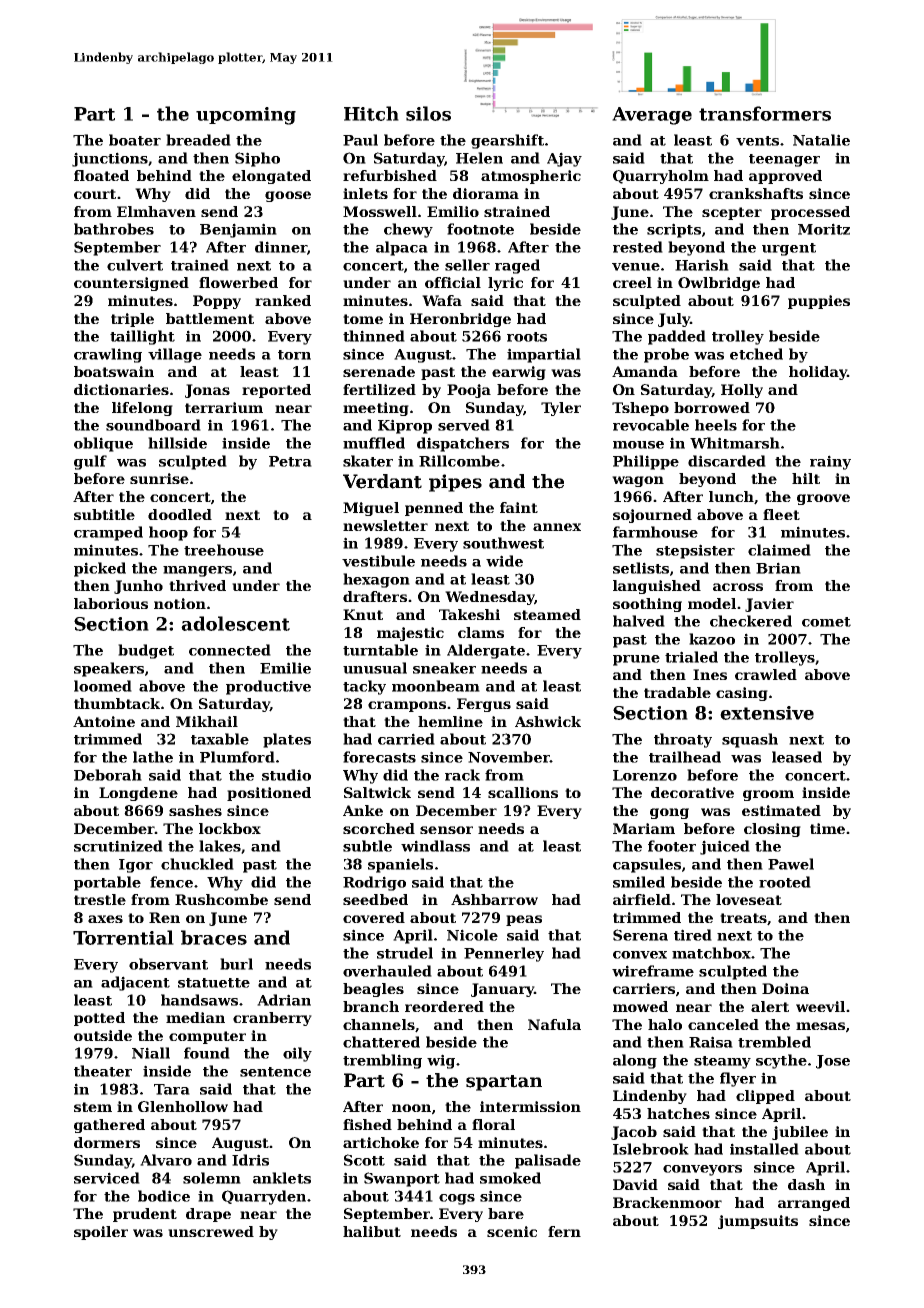  I want to click on adjacent, so click(135, 983).
